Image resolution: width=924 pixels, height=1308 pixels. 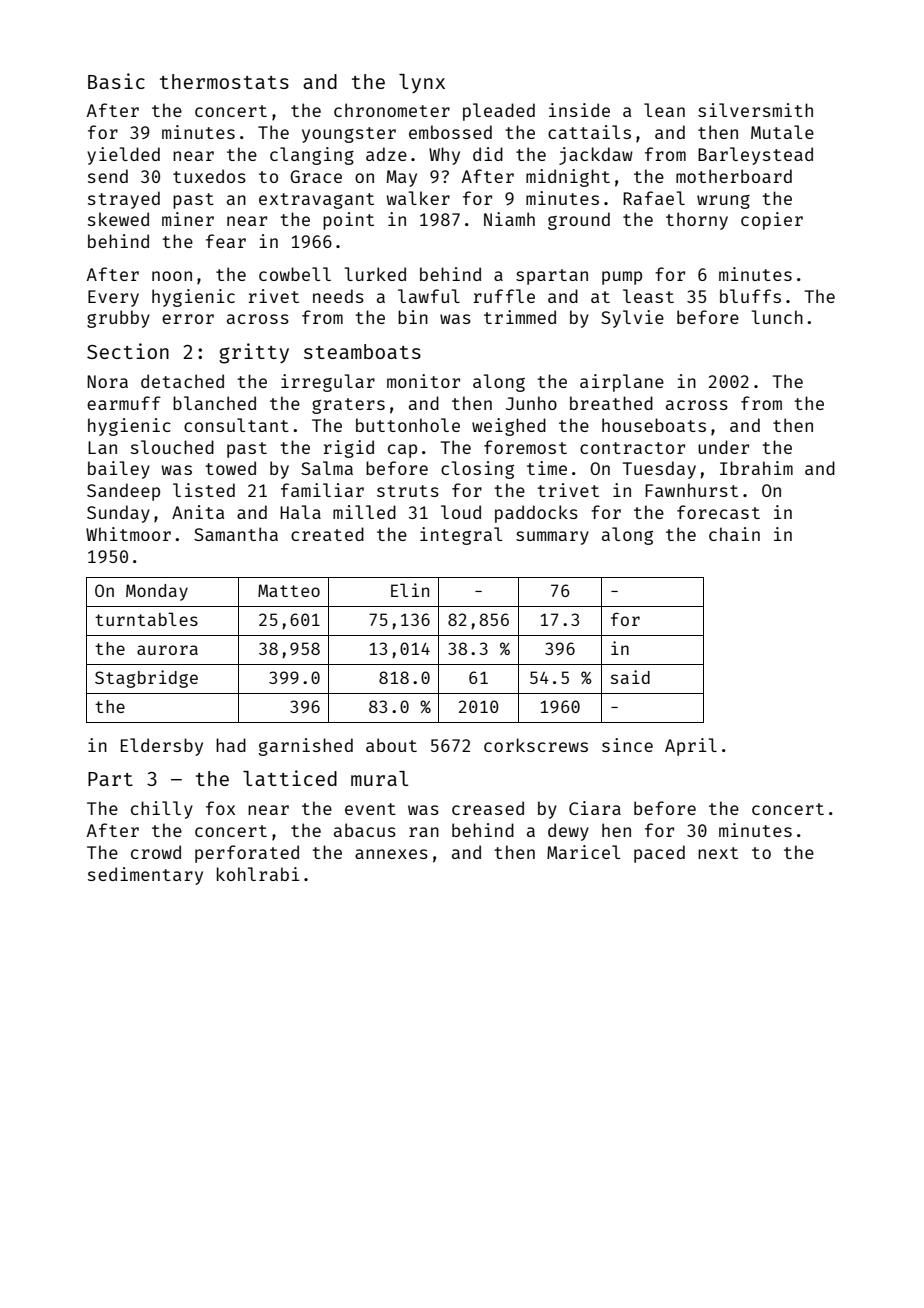 What do you see at coordinates (723, 447) in the screenshot?
I see `under` at bounding box center [723, 447].
